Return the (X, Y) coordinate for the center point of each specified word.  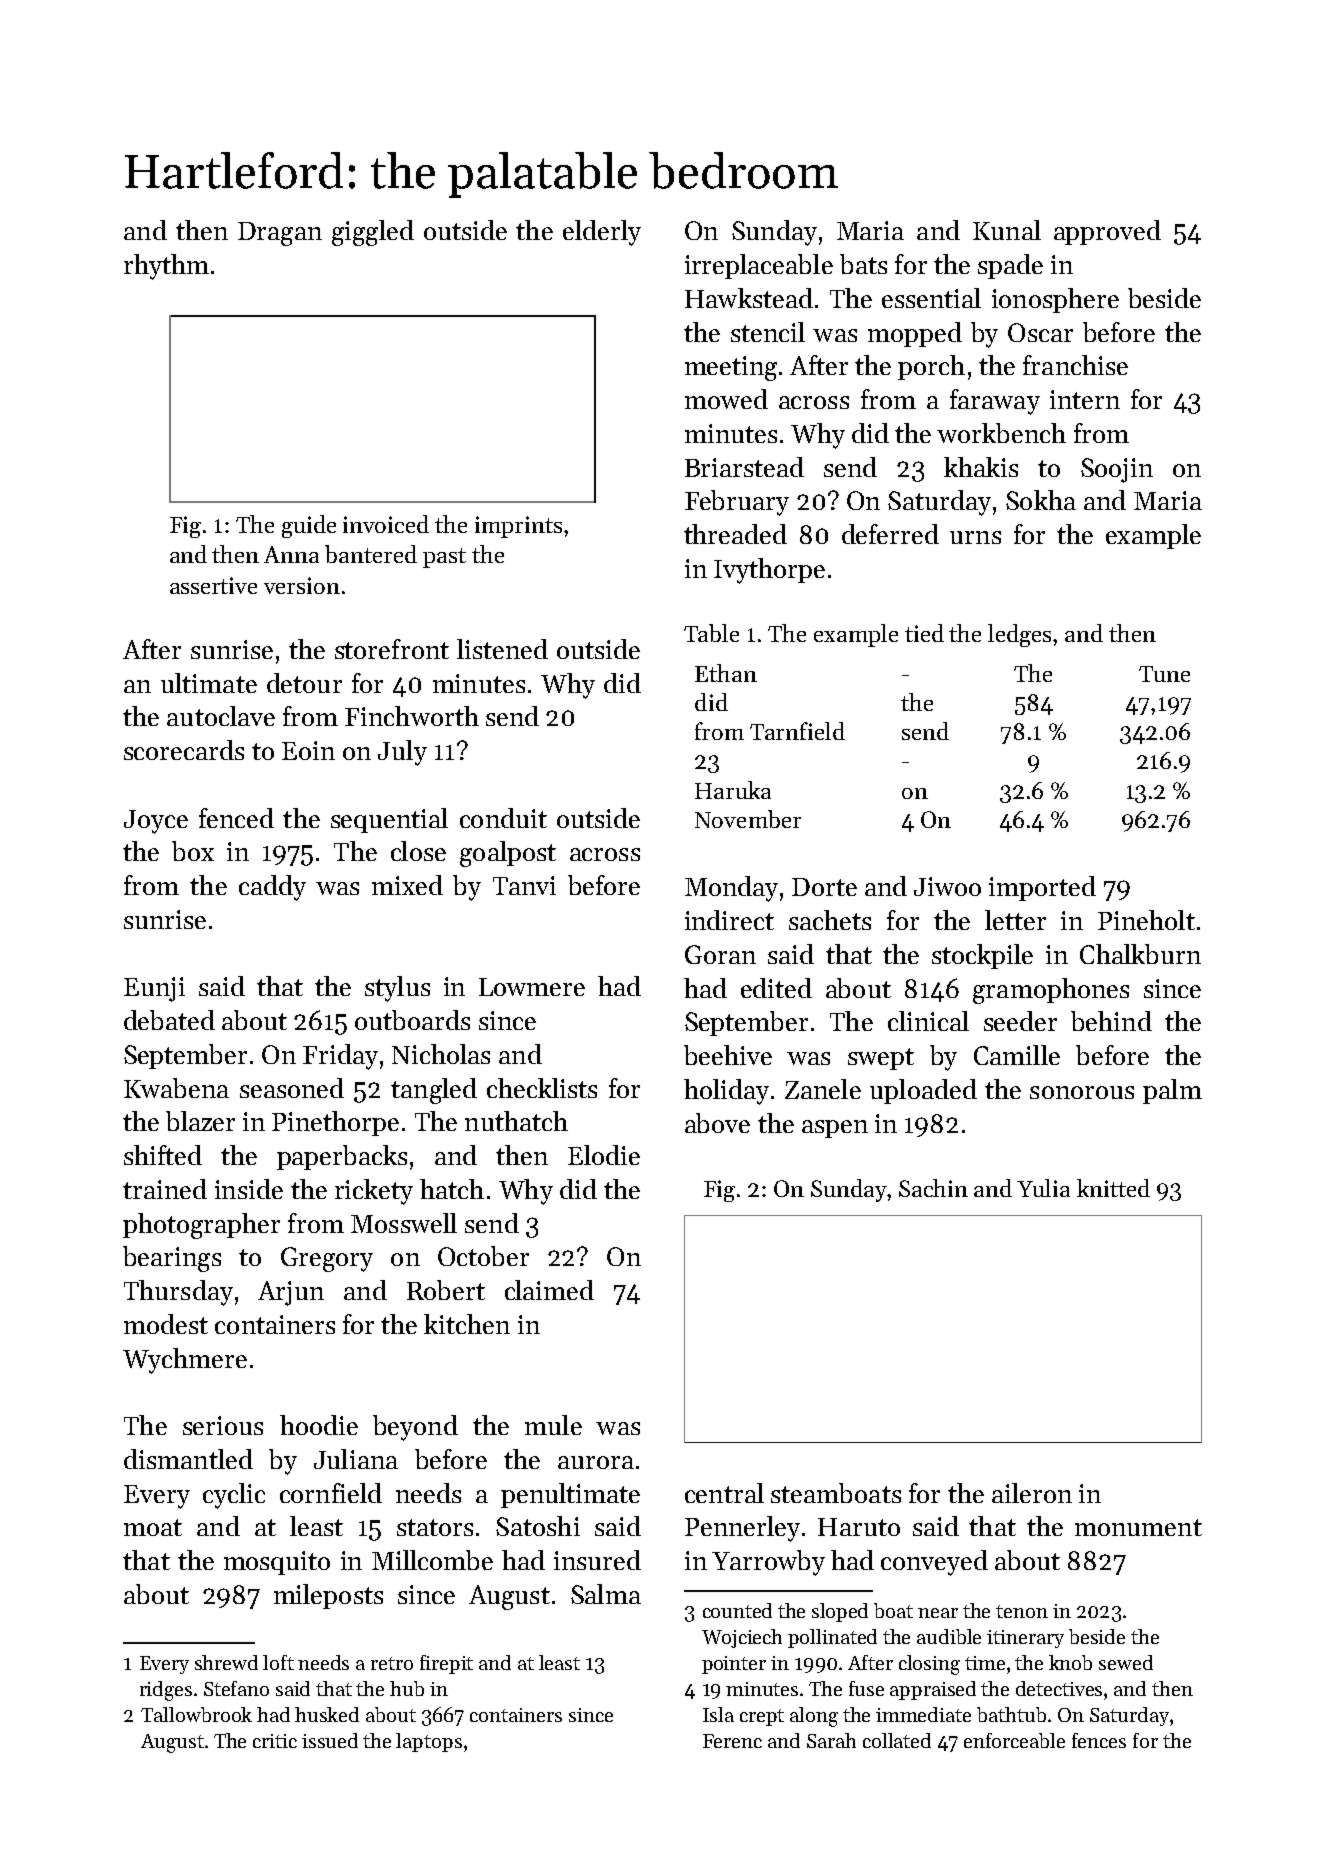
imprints (518, 527)
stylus (397, 989)
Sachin (933, 1188)
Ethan (726, 673)
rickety (374, 1192)
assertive (213, 585)
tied (924, 633)
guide (309, 526)
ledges (1019, 635)
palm (1172, 1091)
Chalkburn (1140, 954)
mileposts (328, 1596)
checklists (542, 1088)
